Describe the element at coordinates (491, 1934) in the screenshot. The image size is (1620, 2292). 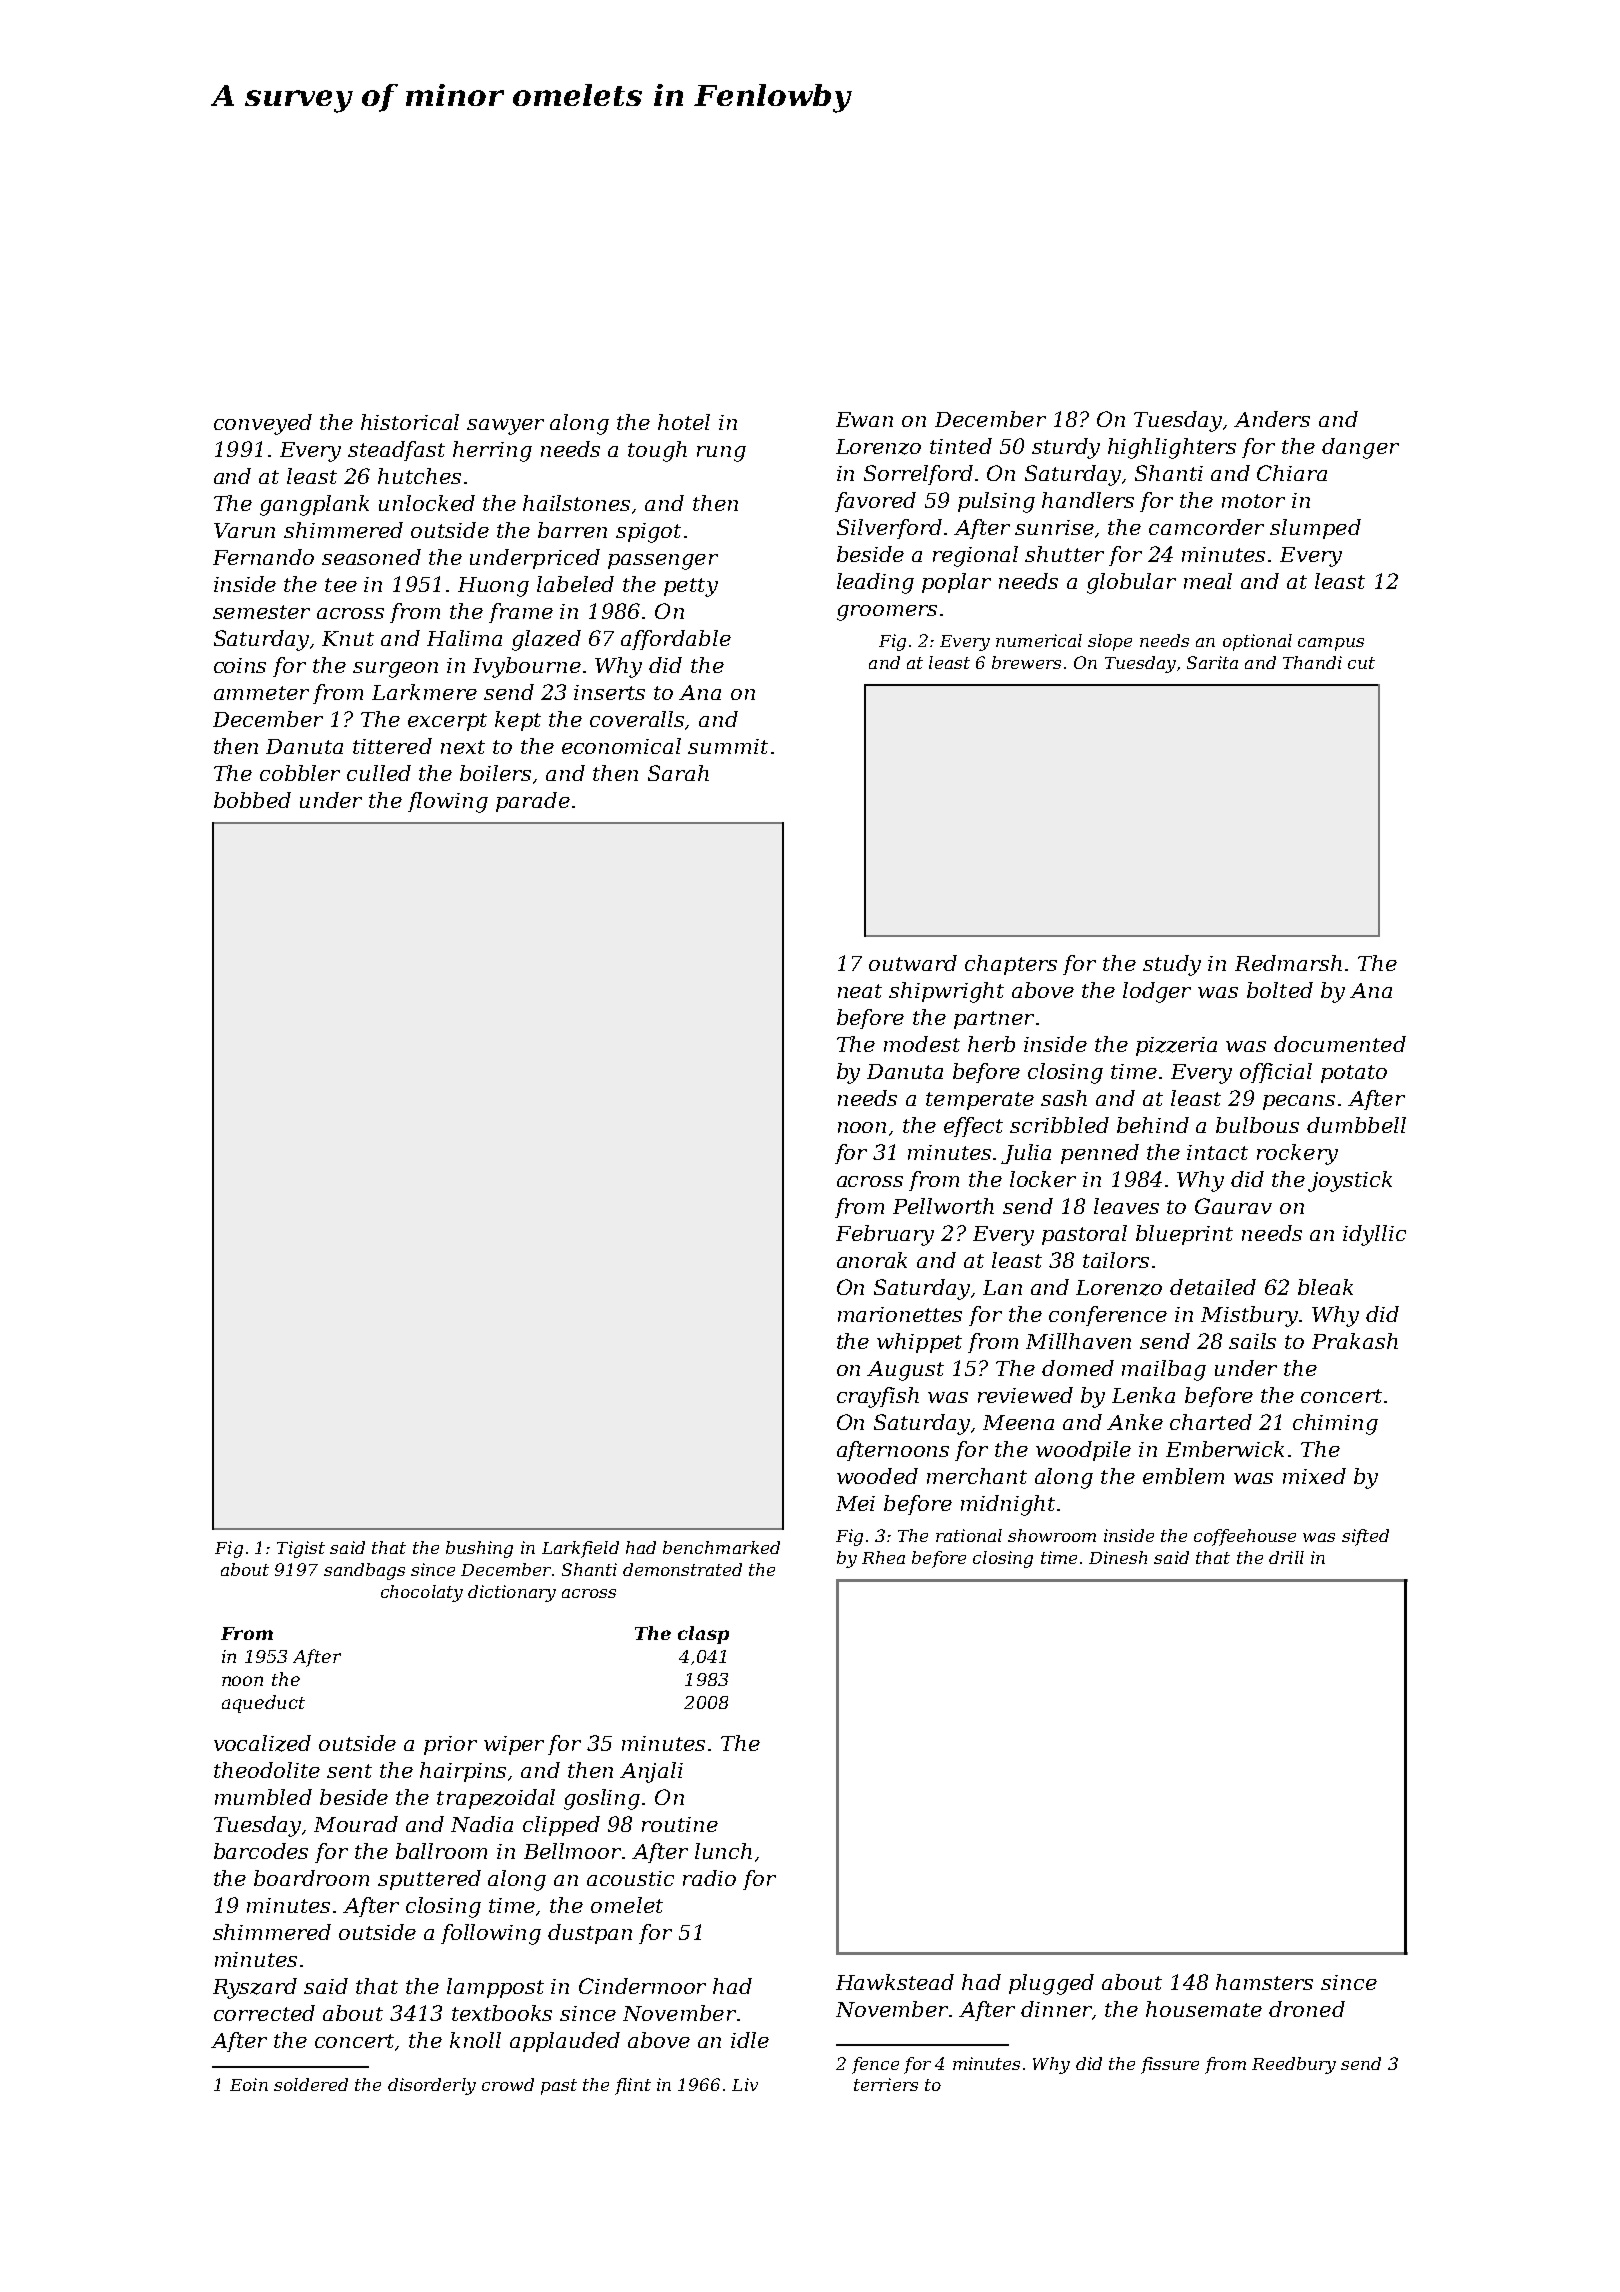
I see `following` at that location.
